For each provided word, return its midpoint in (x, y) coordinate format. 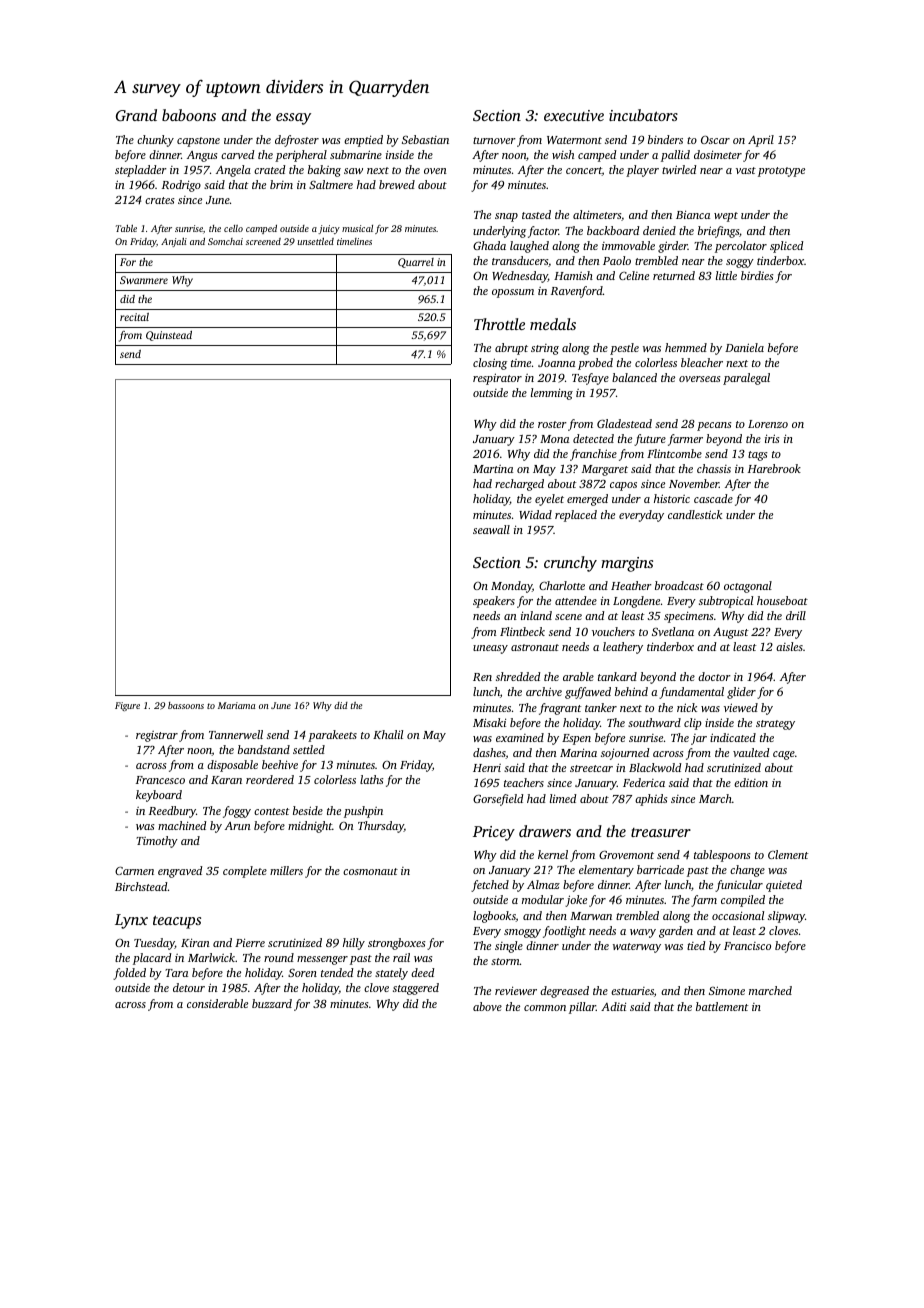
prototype (781, 172)
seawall (491, 529)
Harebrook (774, 468)
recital (134, 317)
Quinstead (169, 336)
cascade (713, 498)
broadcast (679, 585)
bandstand (264, 749)
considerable (217, 1003)
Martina (493, 469)
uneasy (490, 649)
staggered (416, 989)
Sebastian (425, 139)
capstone (198, 142)
